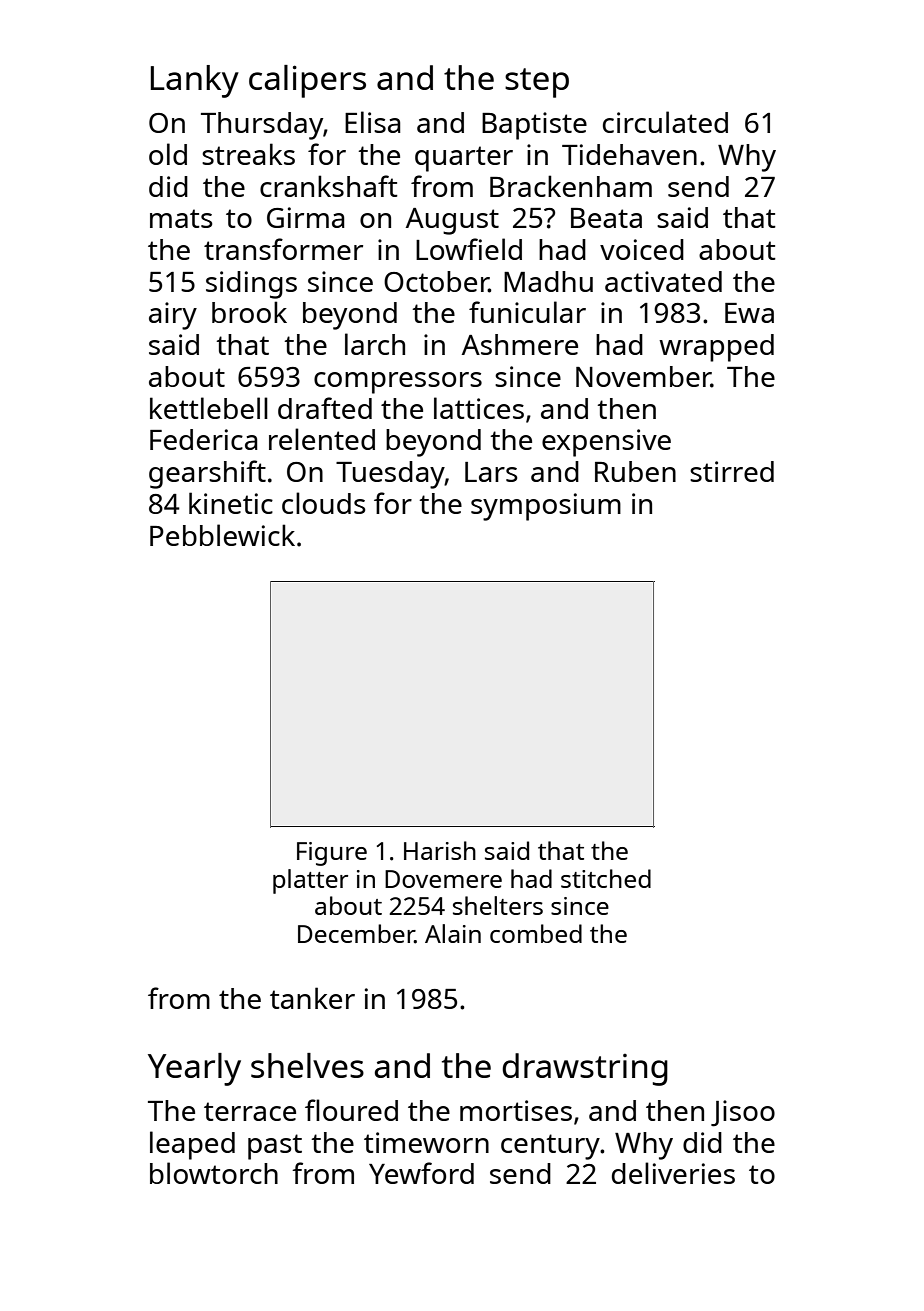  I want to click on circulated, so click(665, 122).
